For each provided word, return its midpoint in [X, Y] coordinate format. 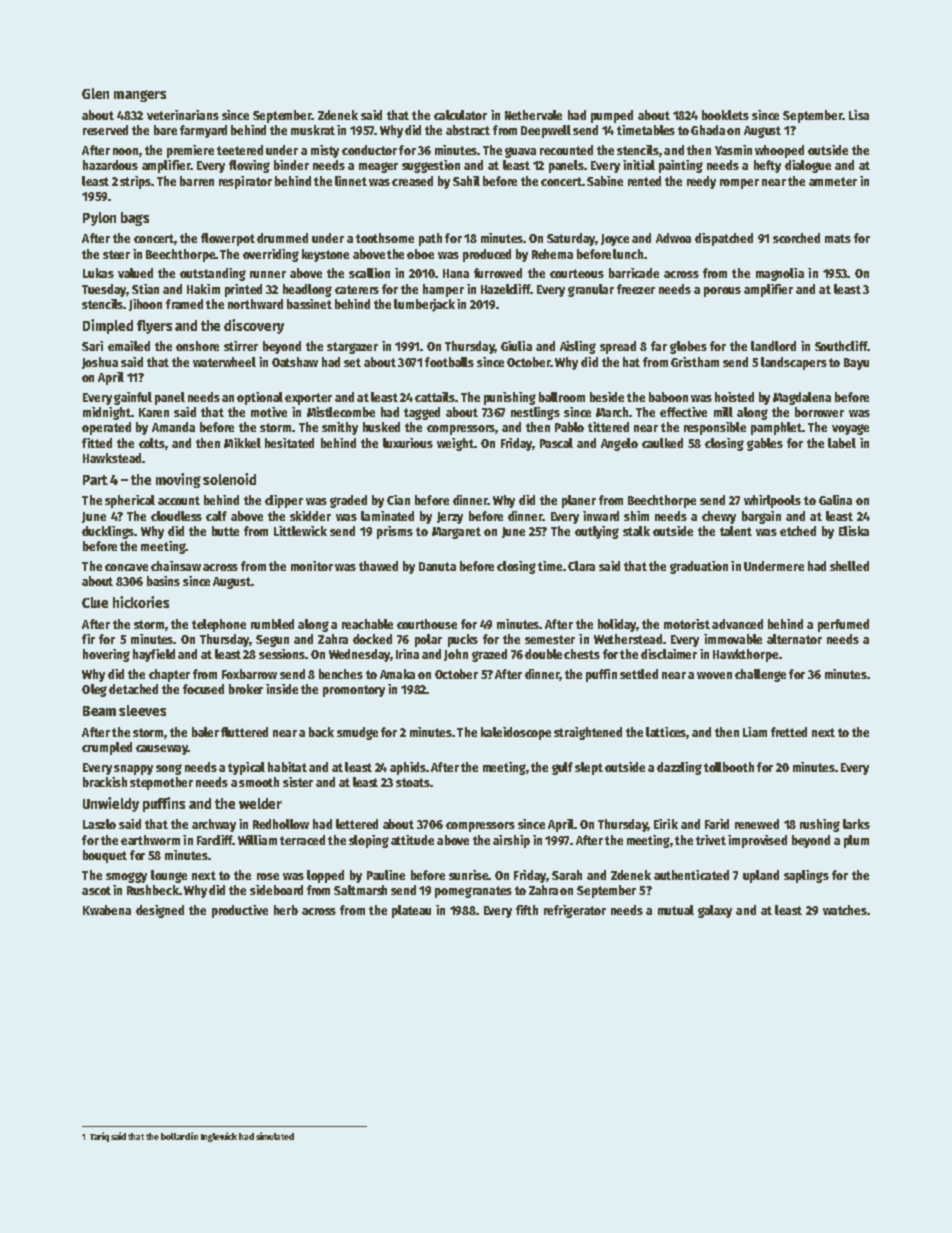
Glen [95, 93]
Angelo [619, 444]
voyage [850, 429]
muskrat [313, 130]
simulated [275, 1136]
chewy [719, 517]
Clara [581, 566]
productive [240, 911]
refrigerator [575, 911]
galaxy [715, 911]
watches [845, 910]
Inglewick [219, 1137]
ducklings [108, 532]
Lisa [859, 115]
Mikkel [242, 443]
